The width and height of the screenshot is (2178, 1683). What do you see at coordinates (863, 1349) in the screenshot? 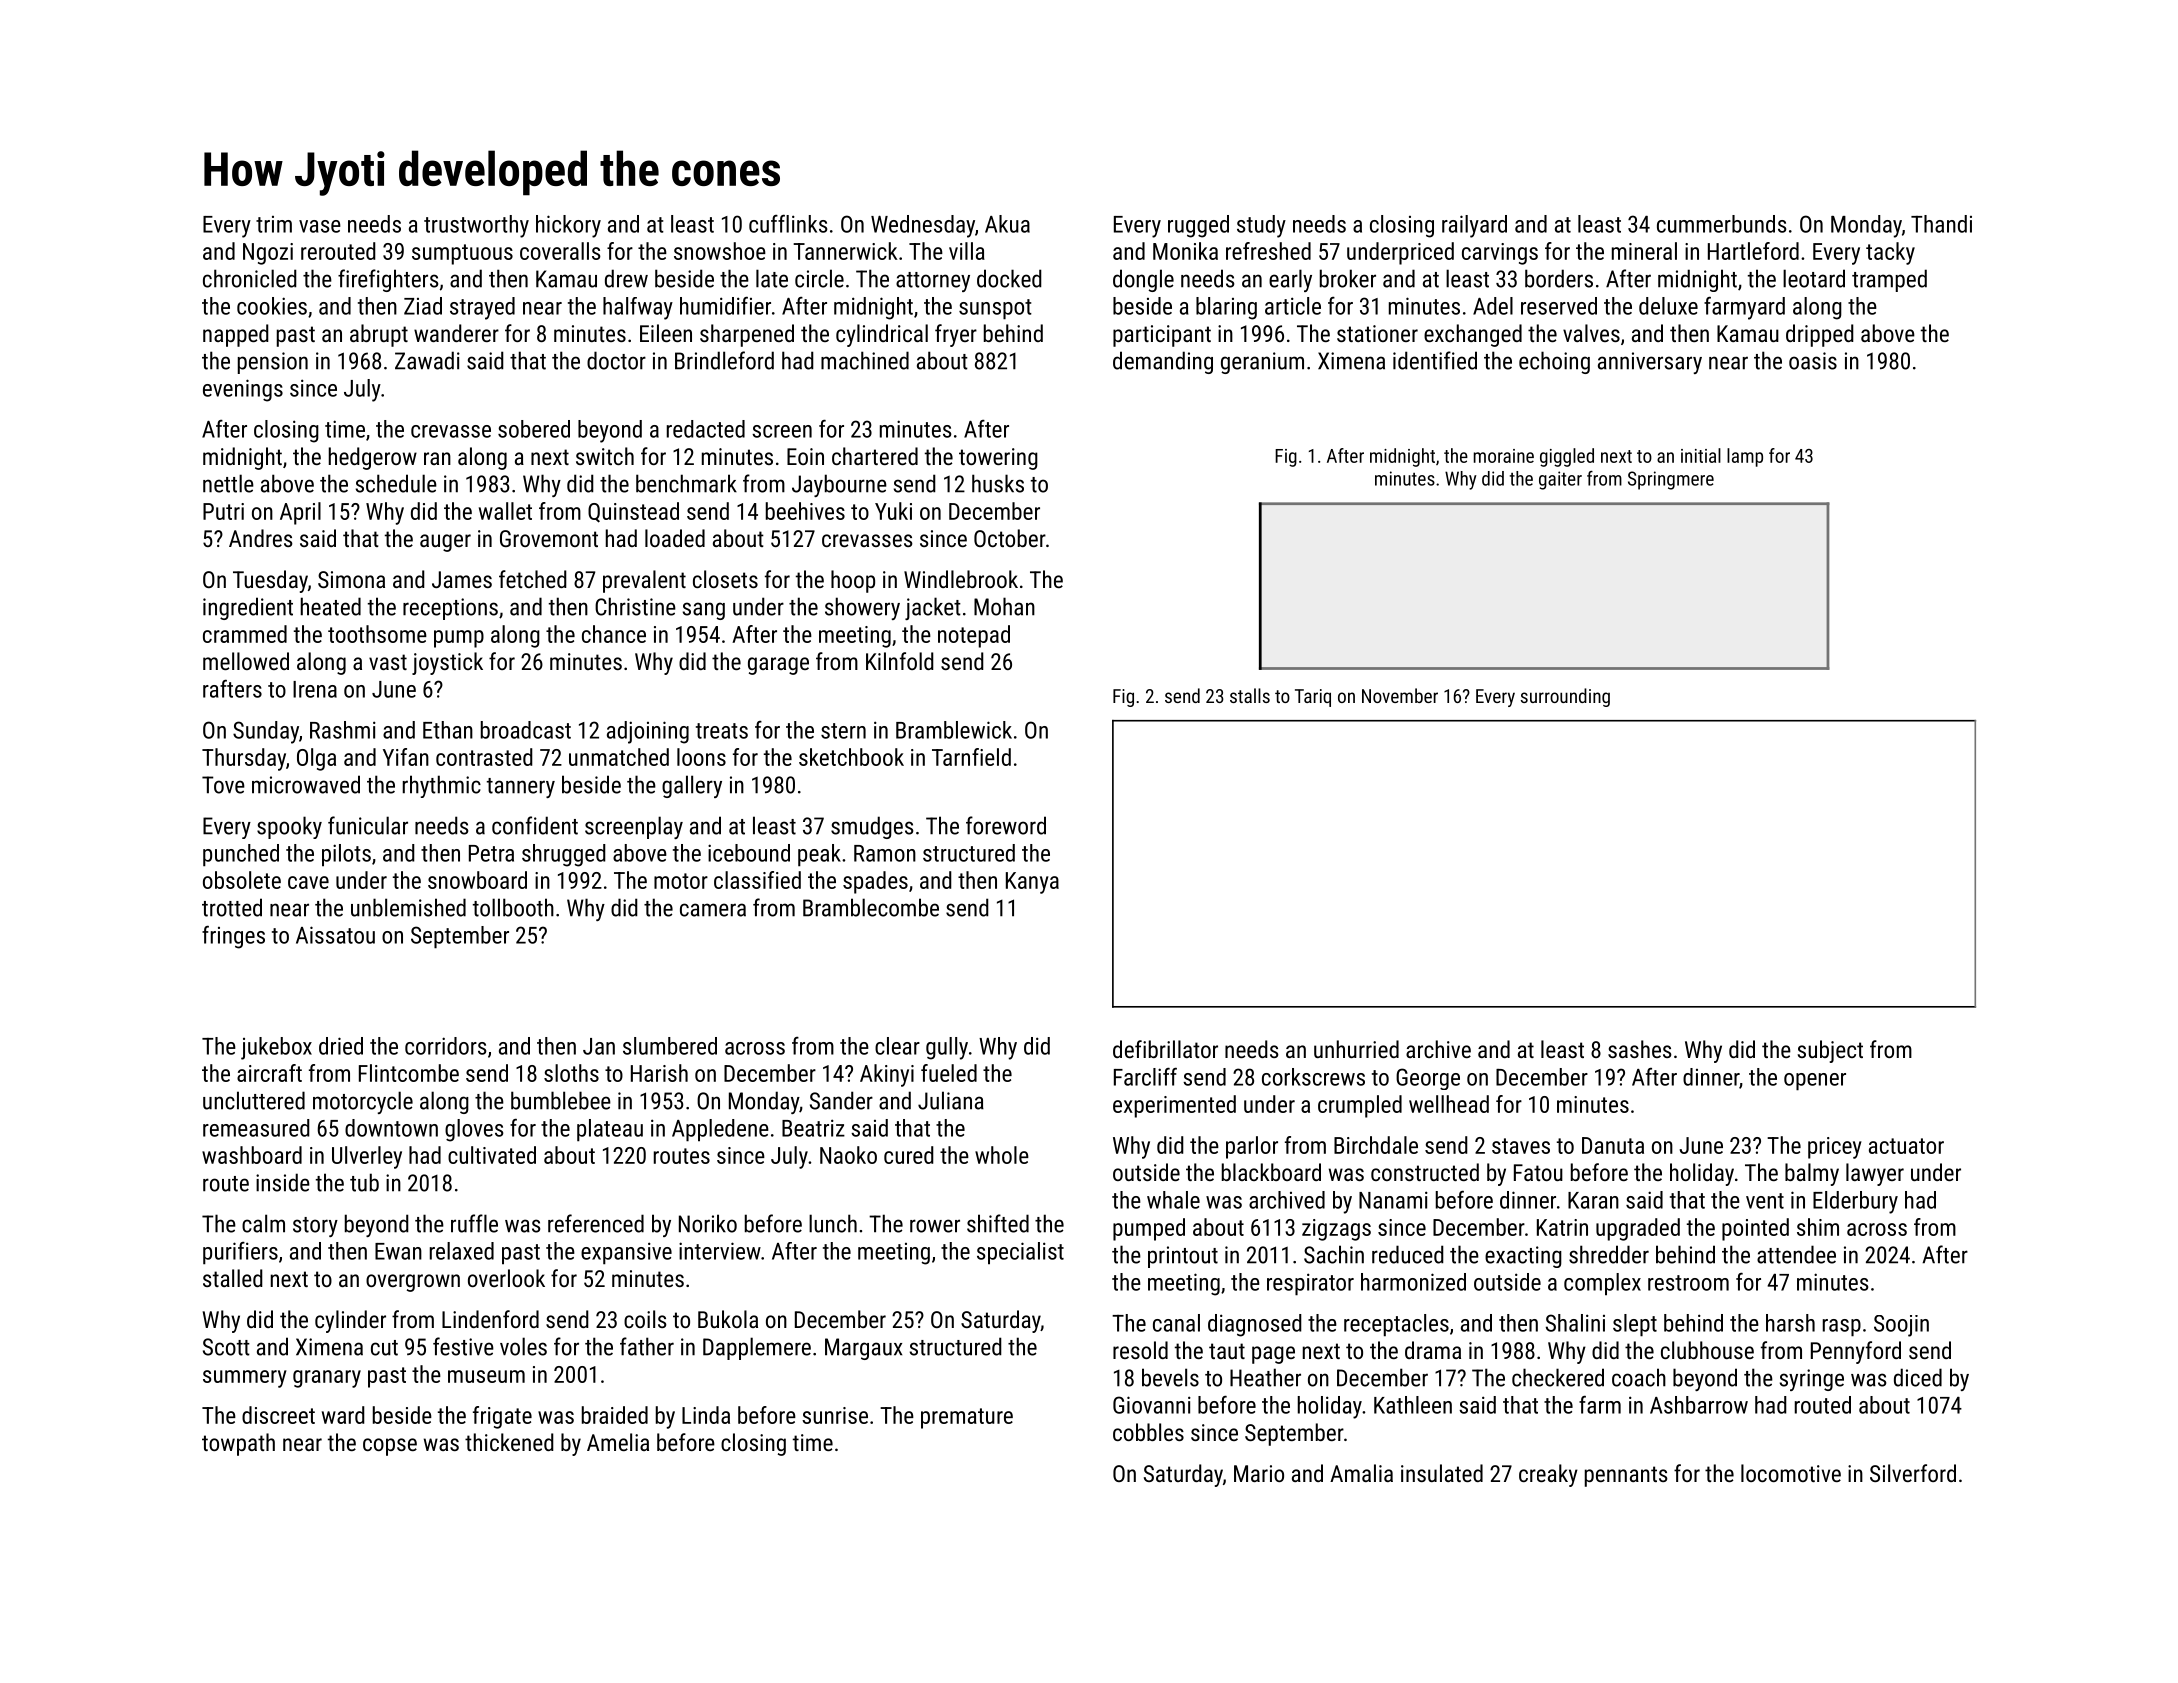
I see `Margaux` at bounding box center [863, 1349].
